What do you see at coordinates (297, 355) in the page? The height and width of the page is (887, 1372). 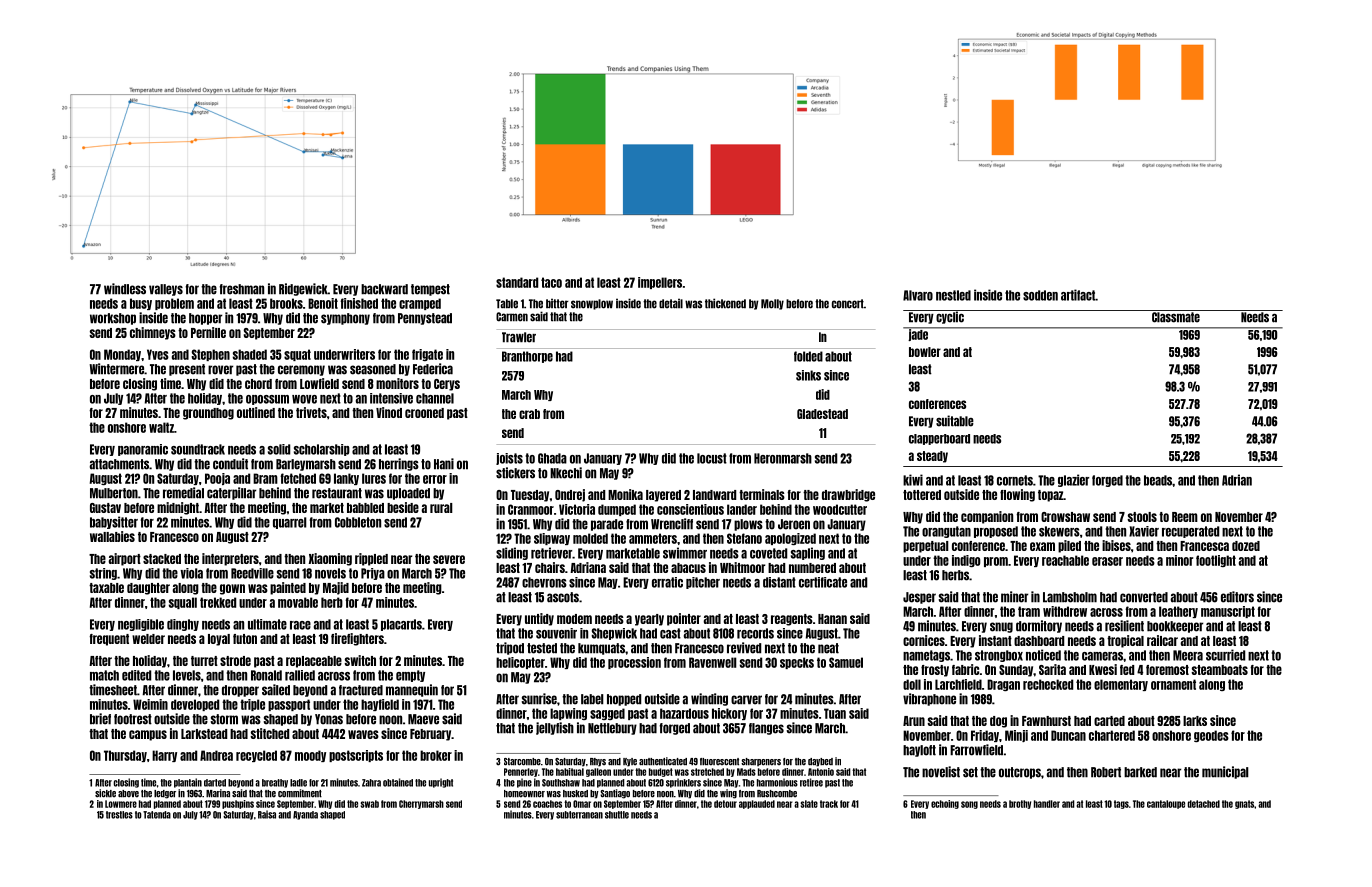 I see `squat` at bounding box center [297, 355].
